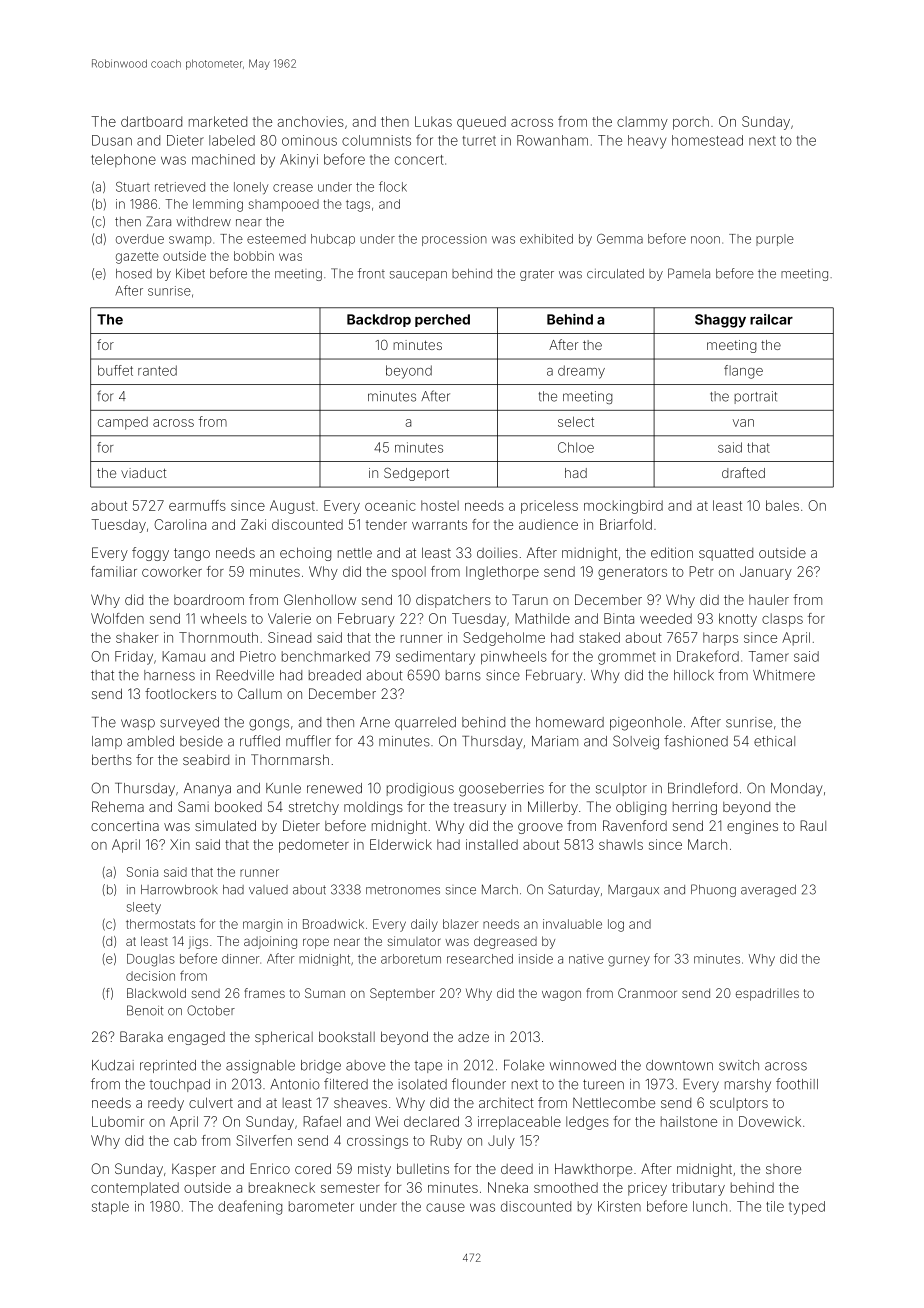  I want to click on turret, so click(479, 141).
